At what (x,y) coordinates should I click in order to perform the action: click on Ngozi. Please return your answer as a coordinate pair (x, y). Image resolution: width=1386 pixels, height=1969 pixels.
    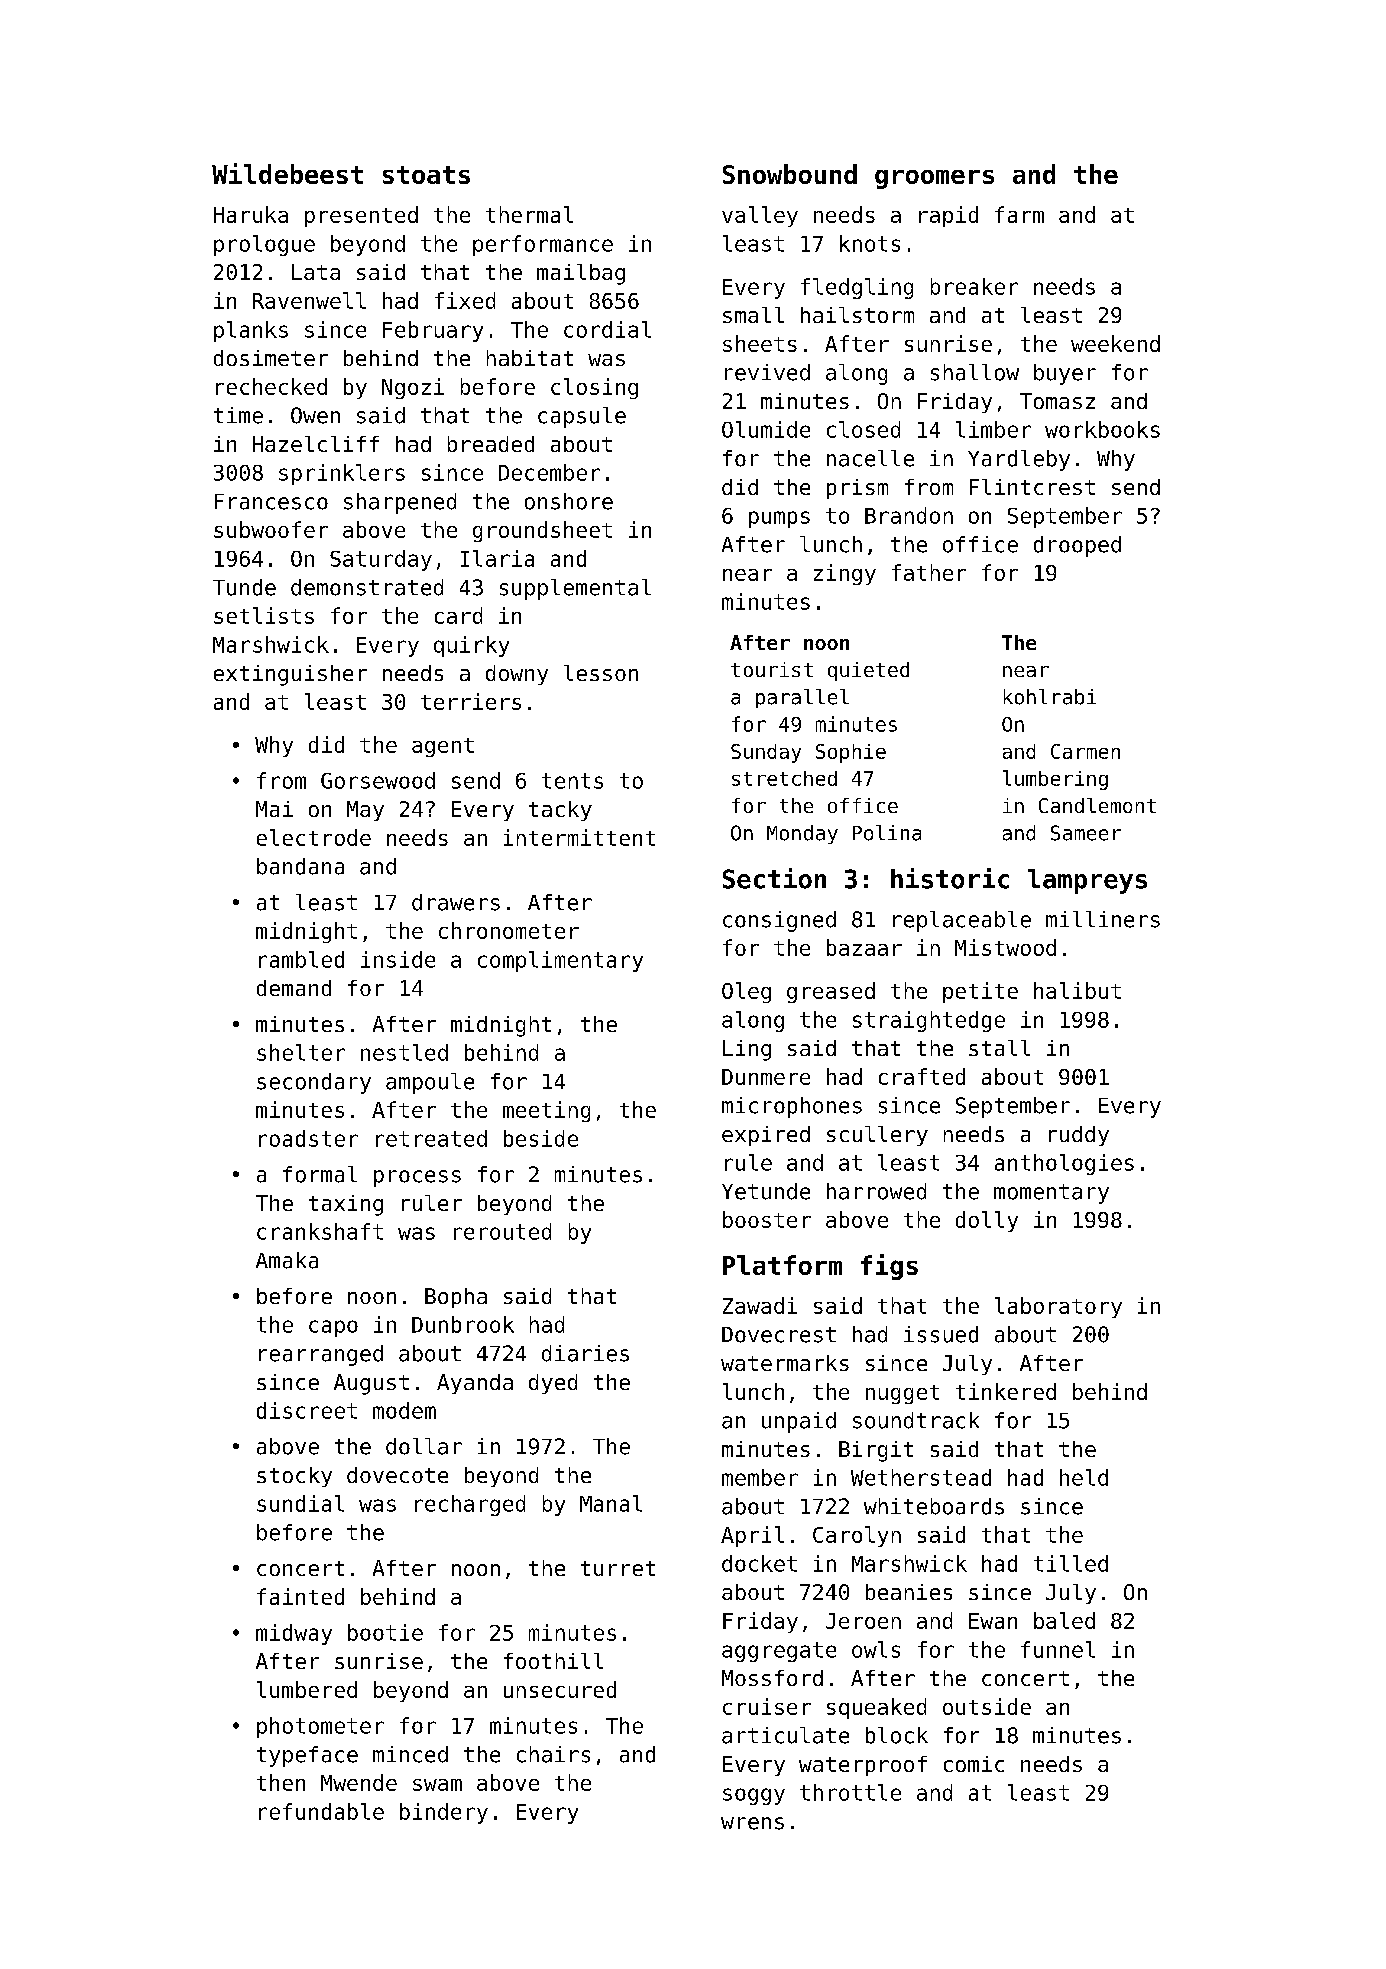
    Looking at the image, I should click on (413, 388).
